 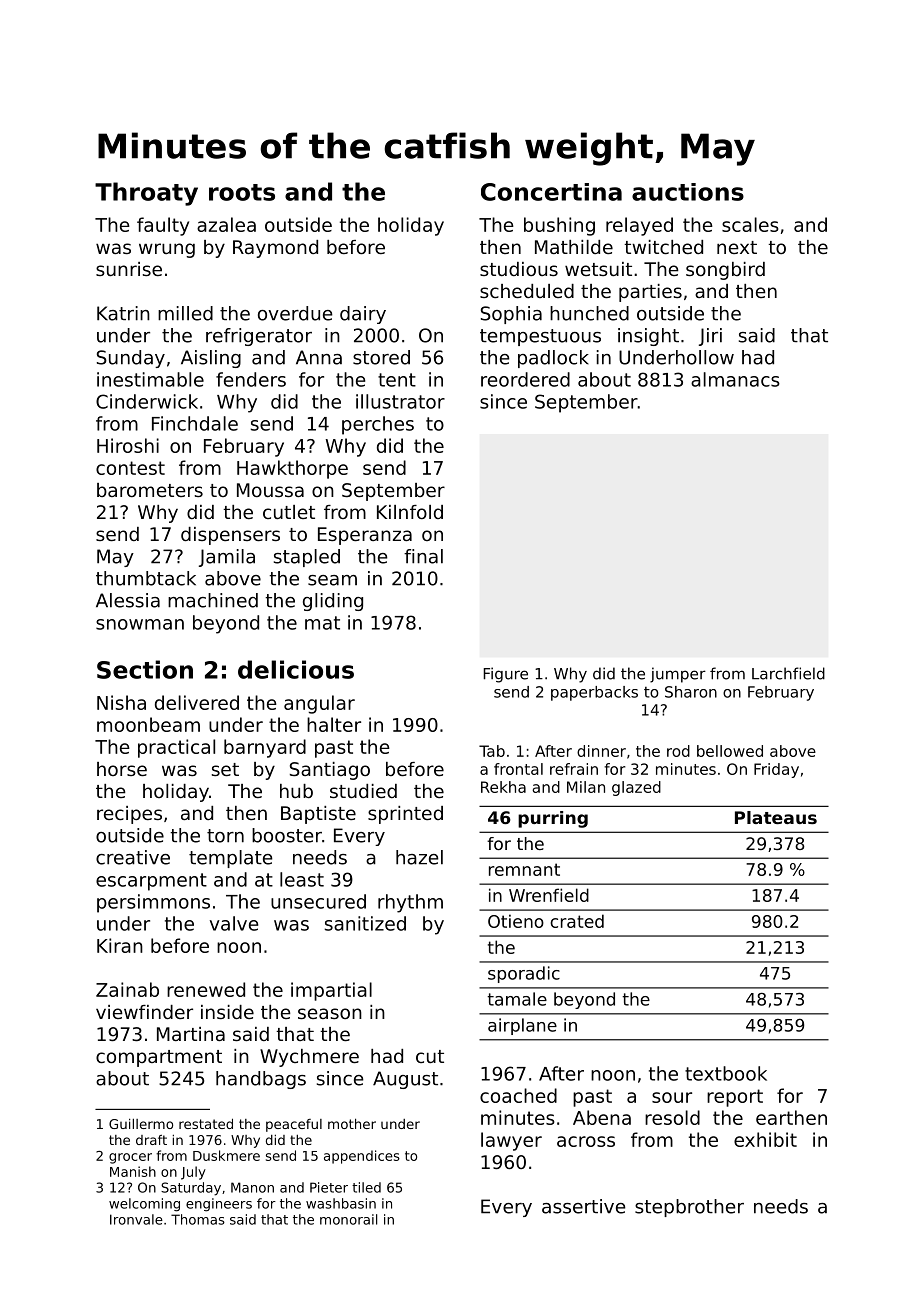 What do you see at coordinates (129, 269) in the document?
I see `sunrise` at bounding box center [129, 269].
